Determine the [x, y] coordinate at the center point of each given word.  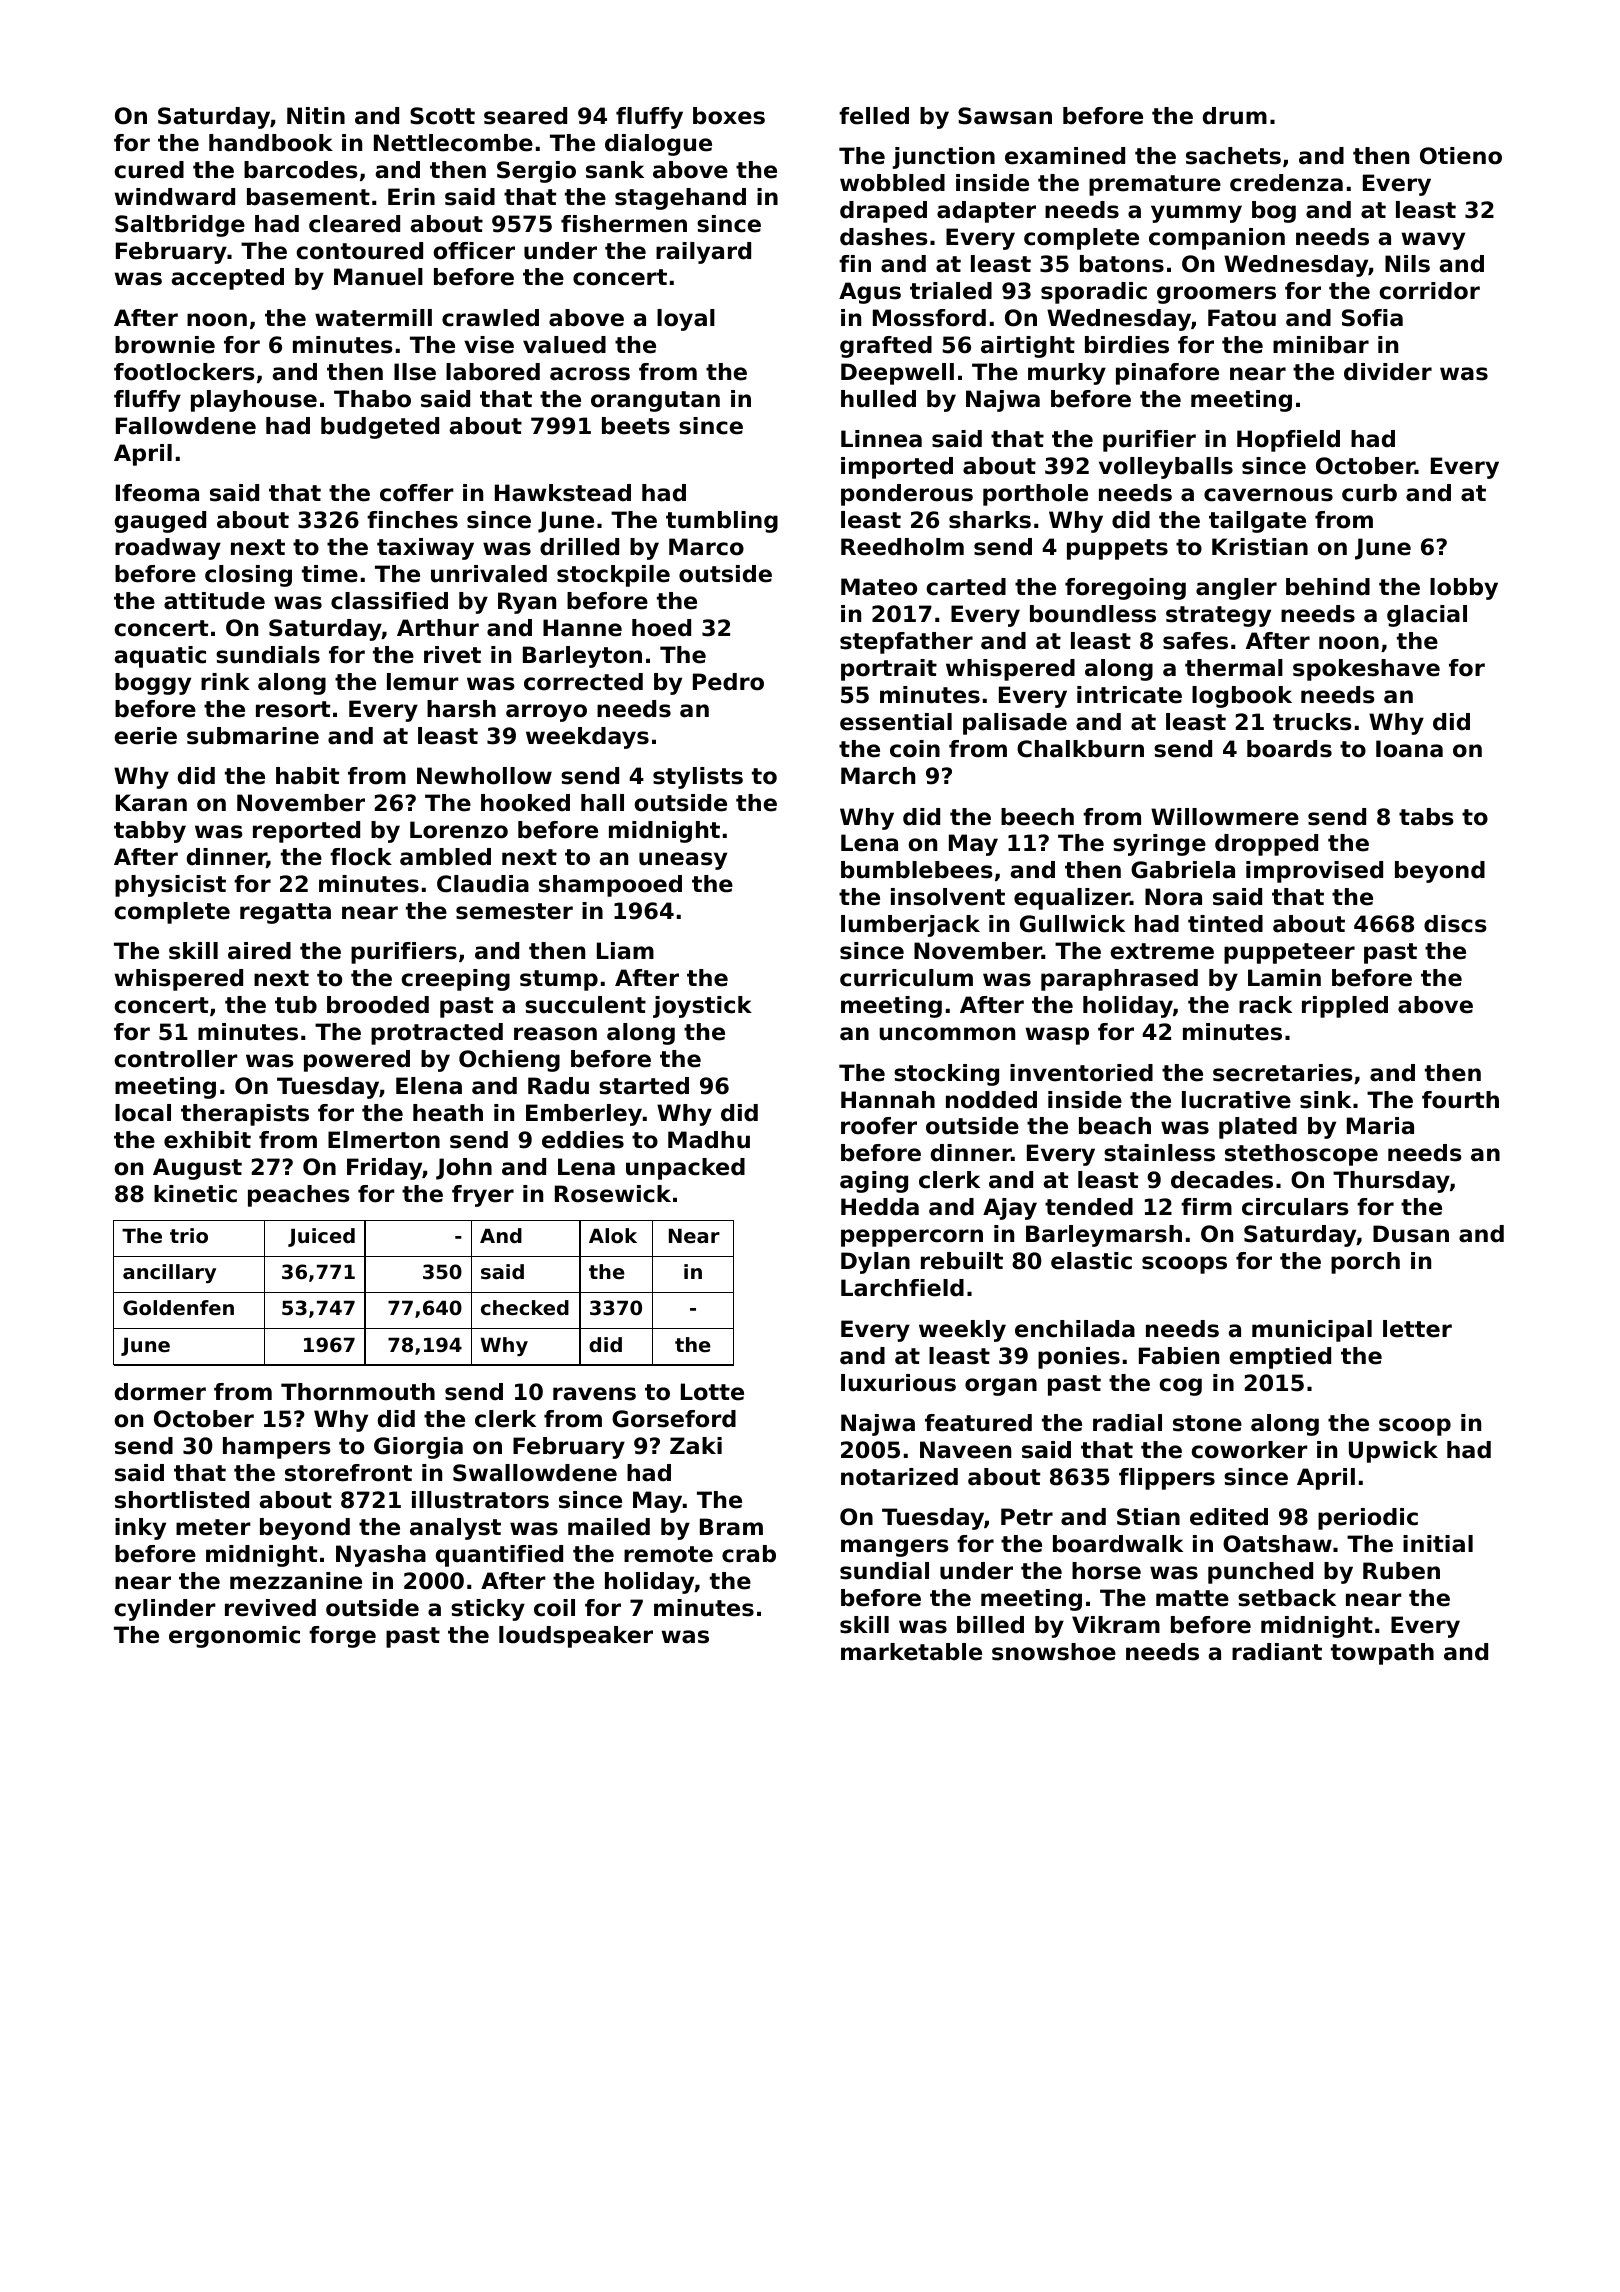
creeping [455, 980]
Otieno [1461, 156]
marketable [911, 1652]
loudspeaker [576, 1637]
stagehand [680, 199]
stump [559, 980]
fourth [1460, 1100]
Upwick [1393, 1452]
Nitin [316, 115]
